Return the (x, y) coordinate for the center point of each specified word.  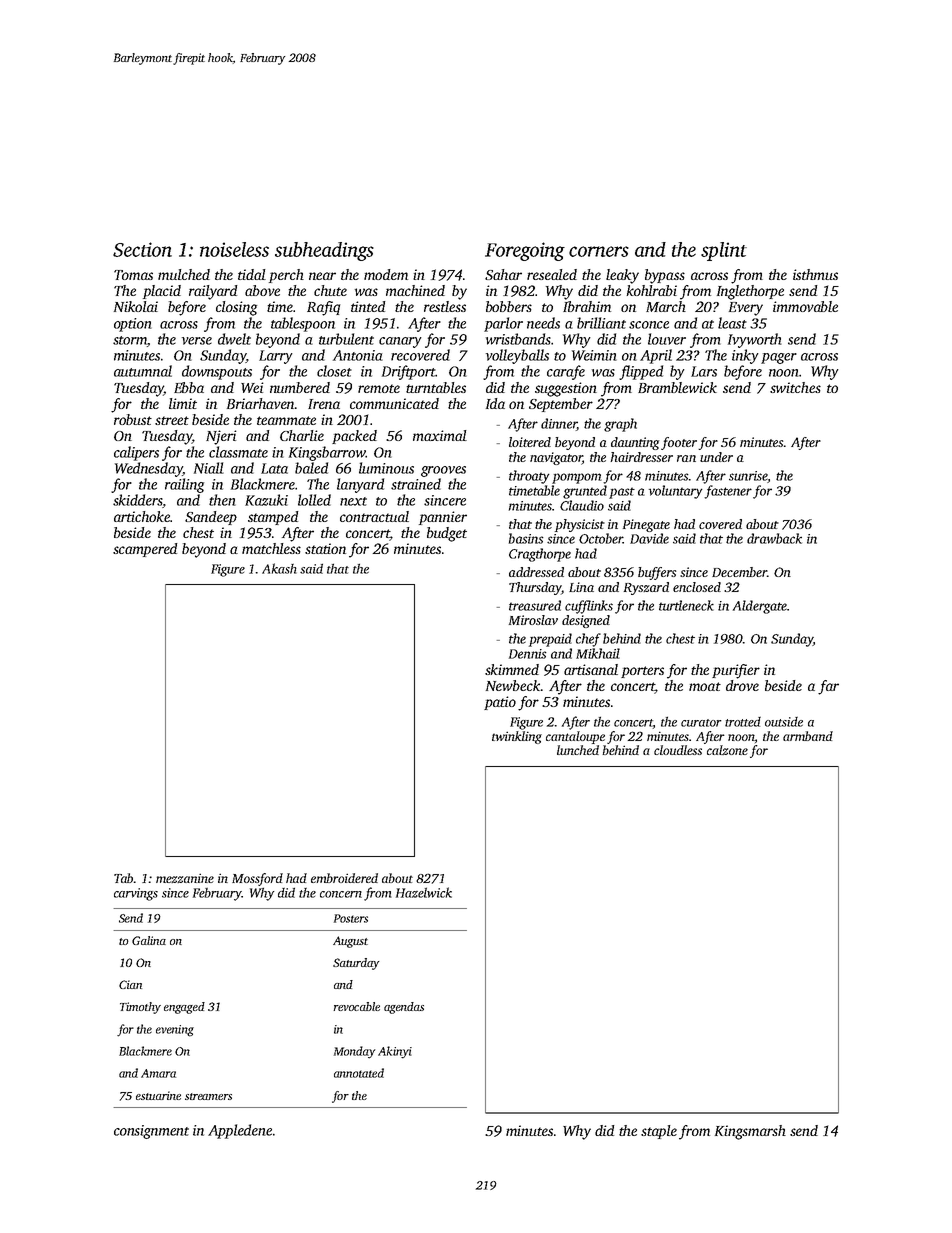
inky (745, 356)
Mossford (257, 879)
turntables (436, 387)
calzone (727, 750)
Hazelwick (424, 892)
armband (808, 736)
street (172, 420)
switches (795, 387)
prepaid (550, 640)
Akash (279, 568)
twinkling (517, 737)
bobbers (509, 306)
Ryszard (646, 588)
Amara (158, 1073)
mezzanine (185, 878)
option (133, 325)
